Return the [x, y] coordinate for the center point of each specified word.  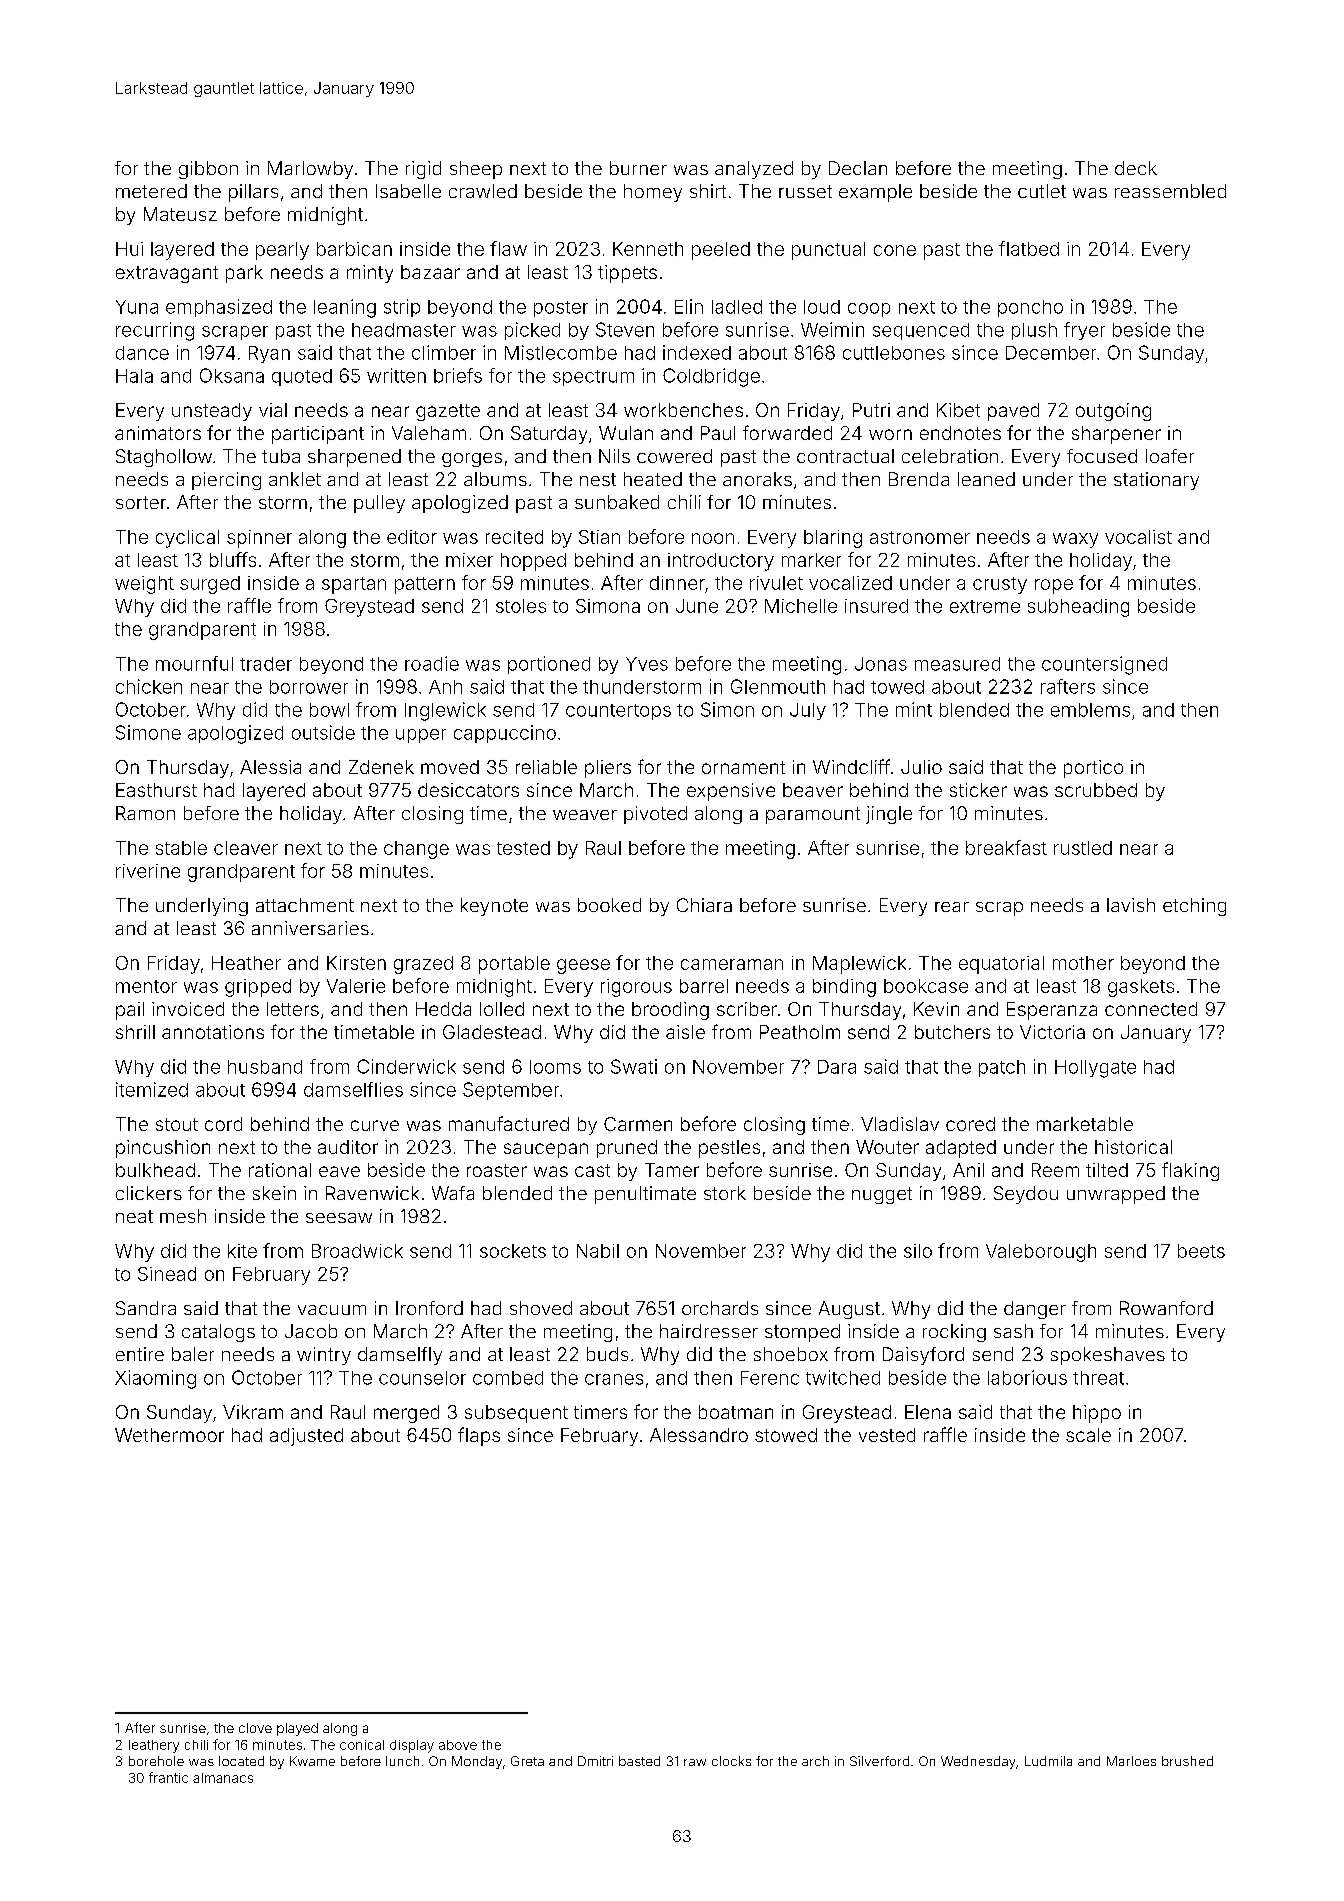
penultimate [645, 1195]
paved [1013, 412]
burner [638, 168]
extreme [985, 606]
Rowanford [1166, 1308]
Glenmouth [778, 686]
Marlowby [310, 170]
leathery [154, 1746]
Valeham [429, 433]
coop [869, 310]
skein [274, 1193]
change [416, 850]
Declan [858, 168]
